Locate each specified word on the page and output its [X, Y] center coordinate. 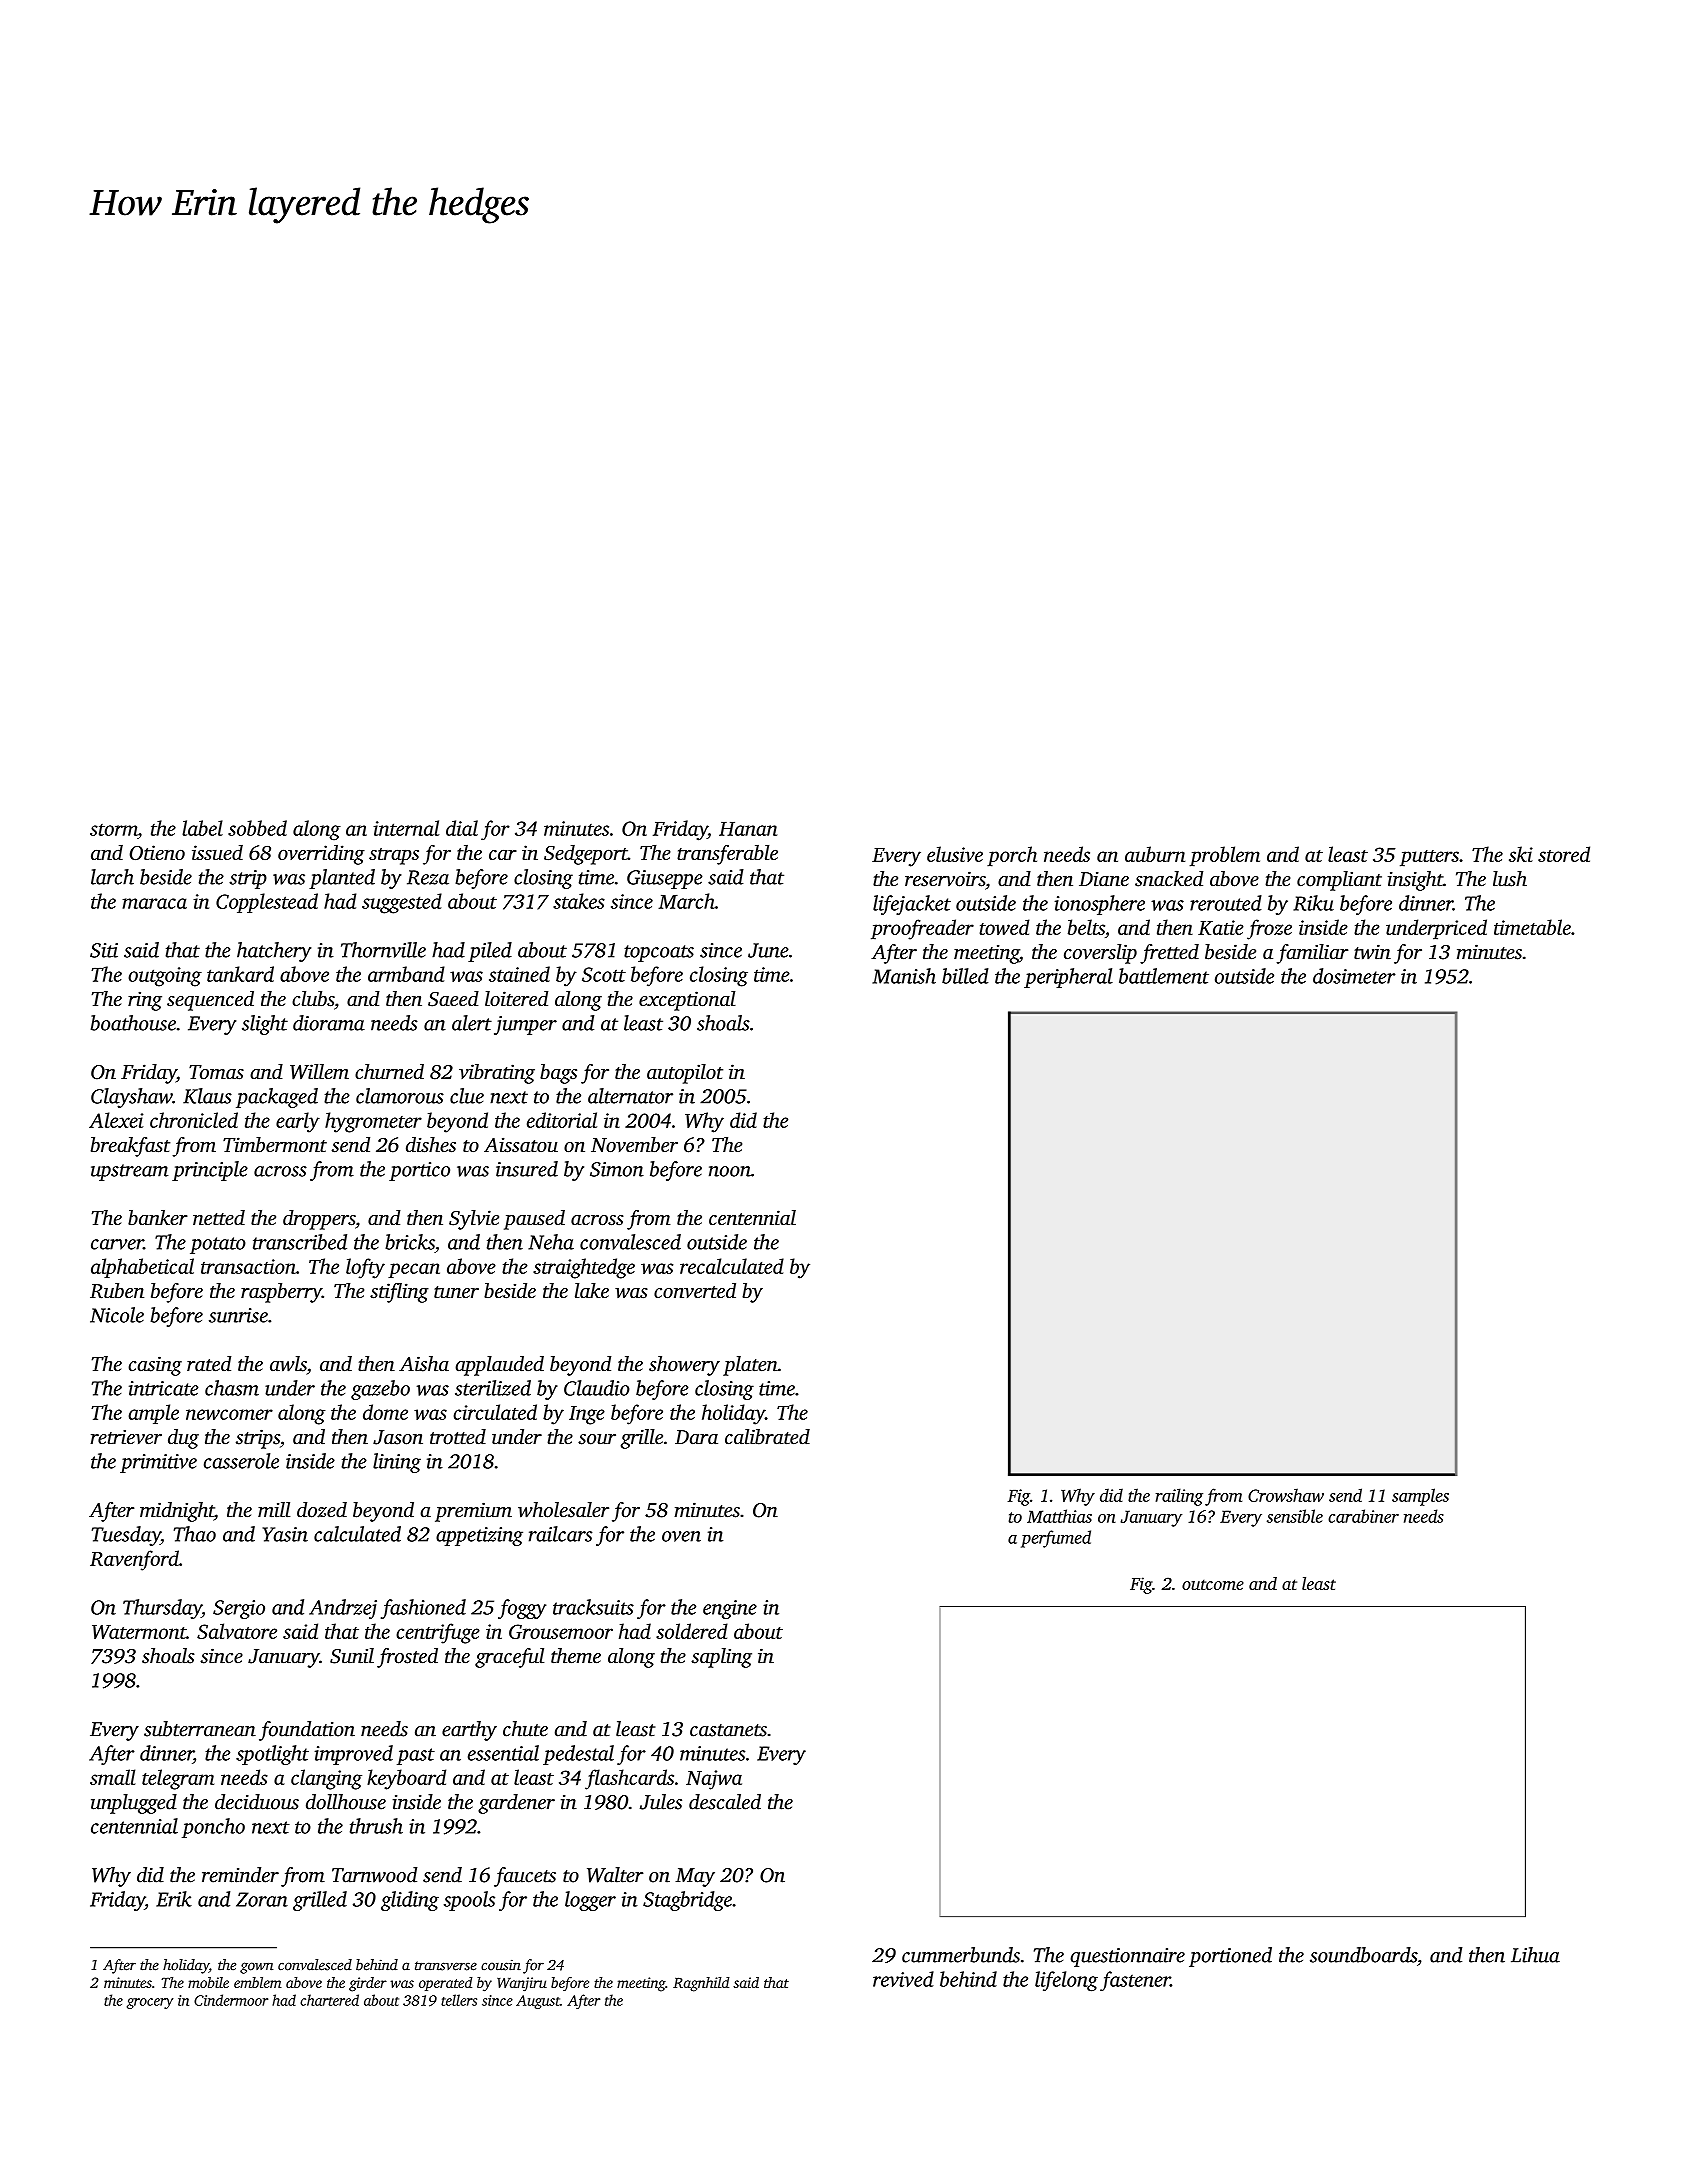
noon [730, 1171]
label [202, 828]
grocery [150, 2003]
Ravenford [134, 1560]
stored [1564, 854]
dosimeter [1354, 976]
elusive [955, 854]
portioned [1230, 1957]
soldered [692, 1631]
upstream [129, 1172]
